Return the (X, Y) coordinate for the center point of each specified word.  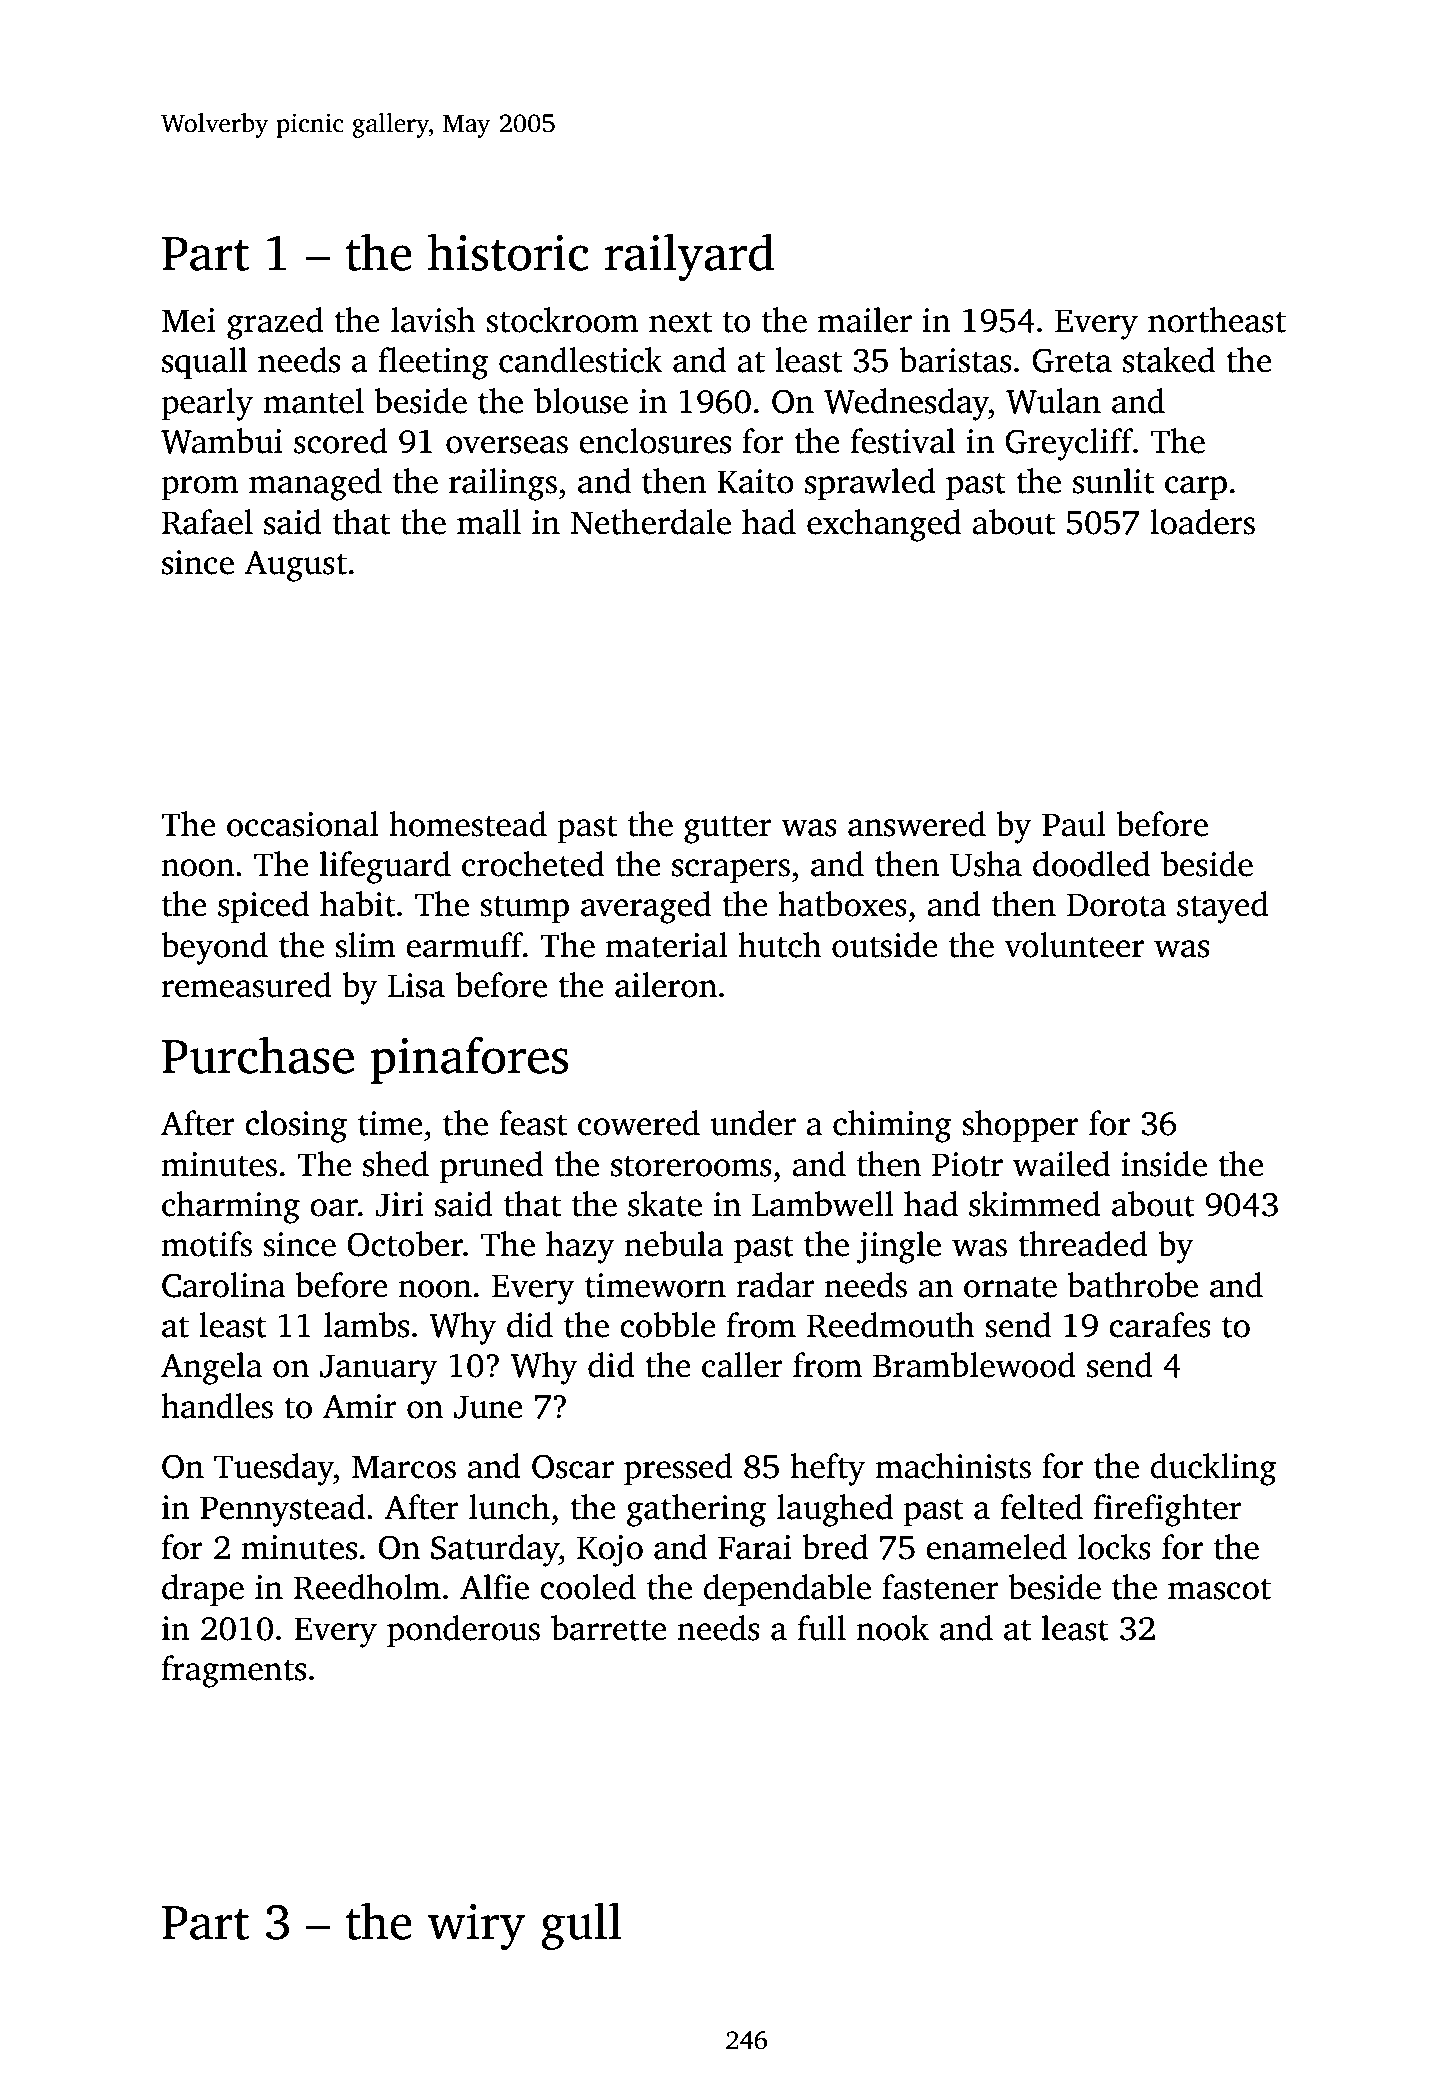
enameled (996, 1547)
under (753, 1123)
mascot (1219, 1589)
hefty (828, 1469)
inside (1164, 1164)
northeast (1217, 320)
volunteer (1074, 945)
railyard (689, 257)
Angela (211, 1368)
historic (508, 252)
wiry (476, 1927)
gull (581, 1926)
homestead (468, 824)
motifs (206, 1244)
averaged (646, 907)
